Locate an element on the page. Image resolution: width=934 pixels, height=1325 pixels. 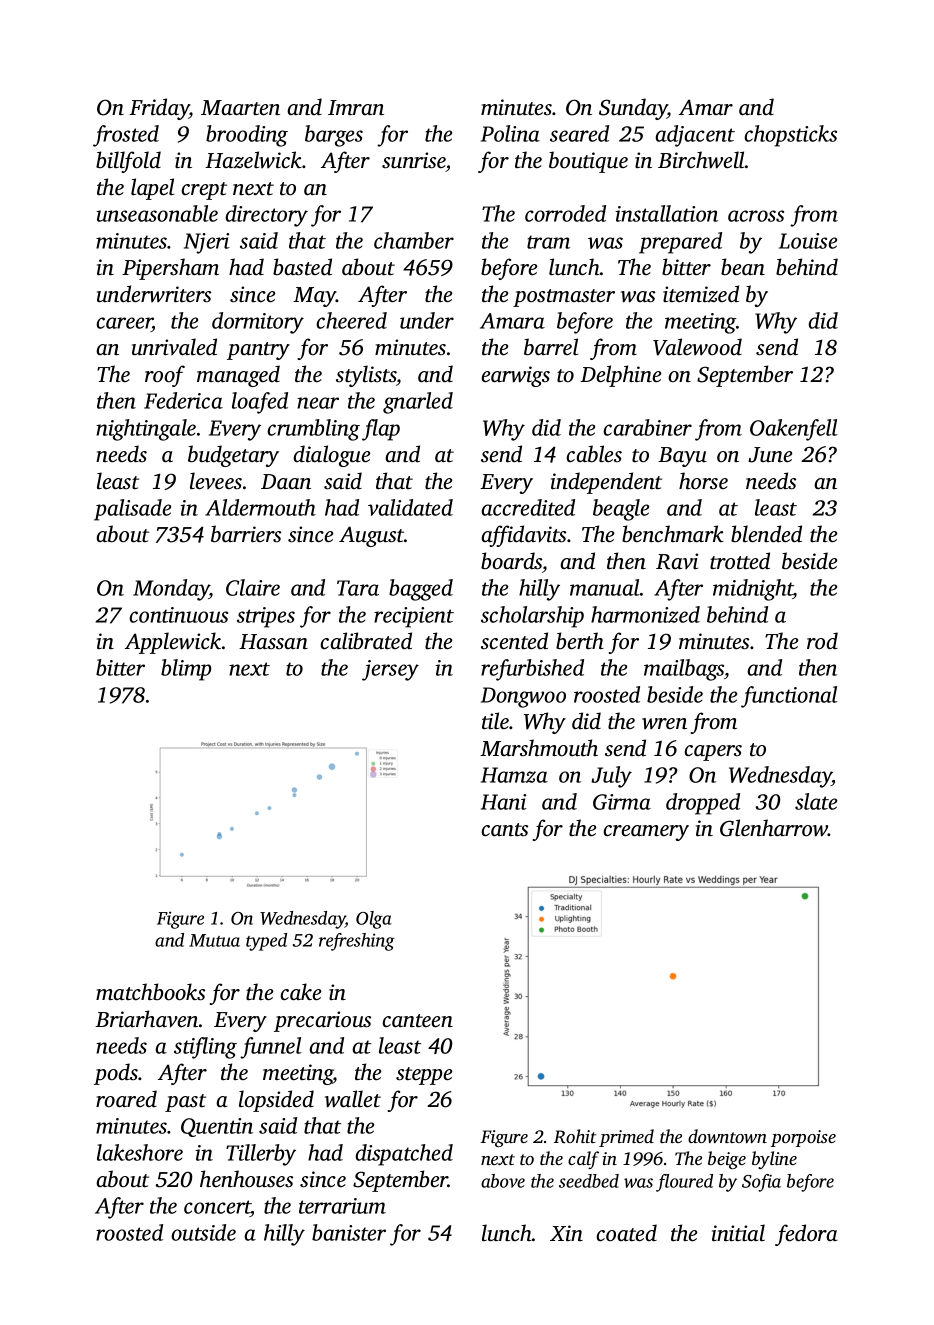
outside is located at coordinates (203, 1232).
